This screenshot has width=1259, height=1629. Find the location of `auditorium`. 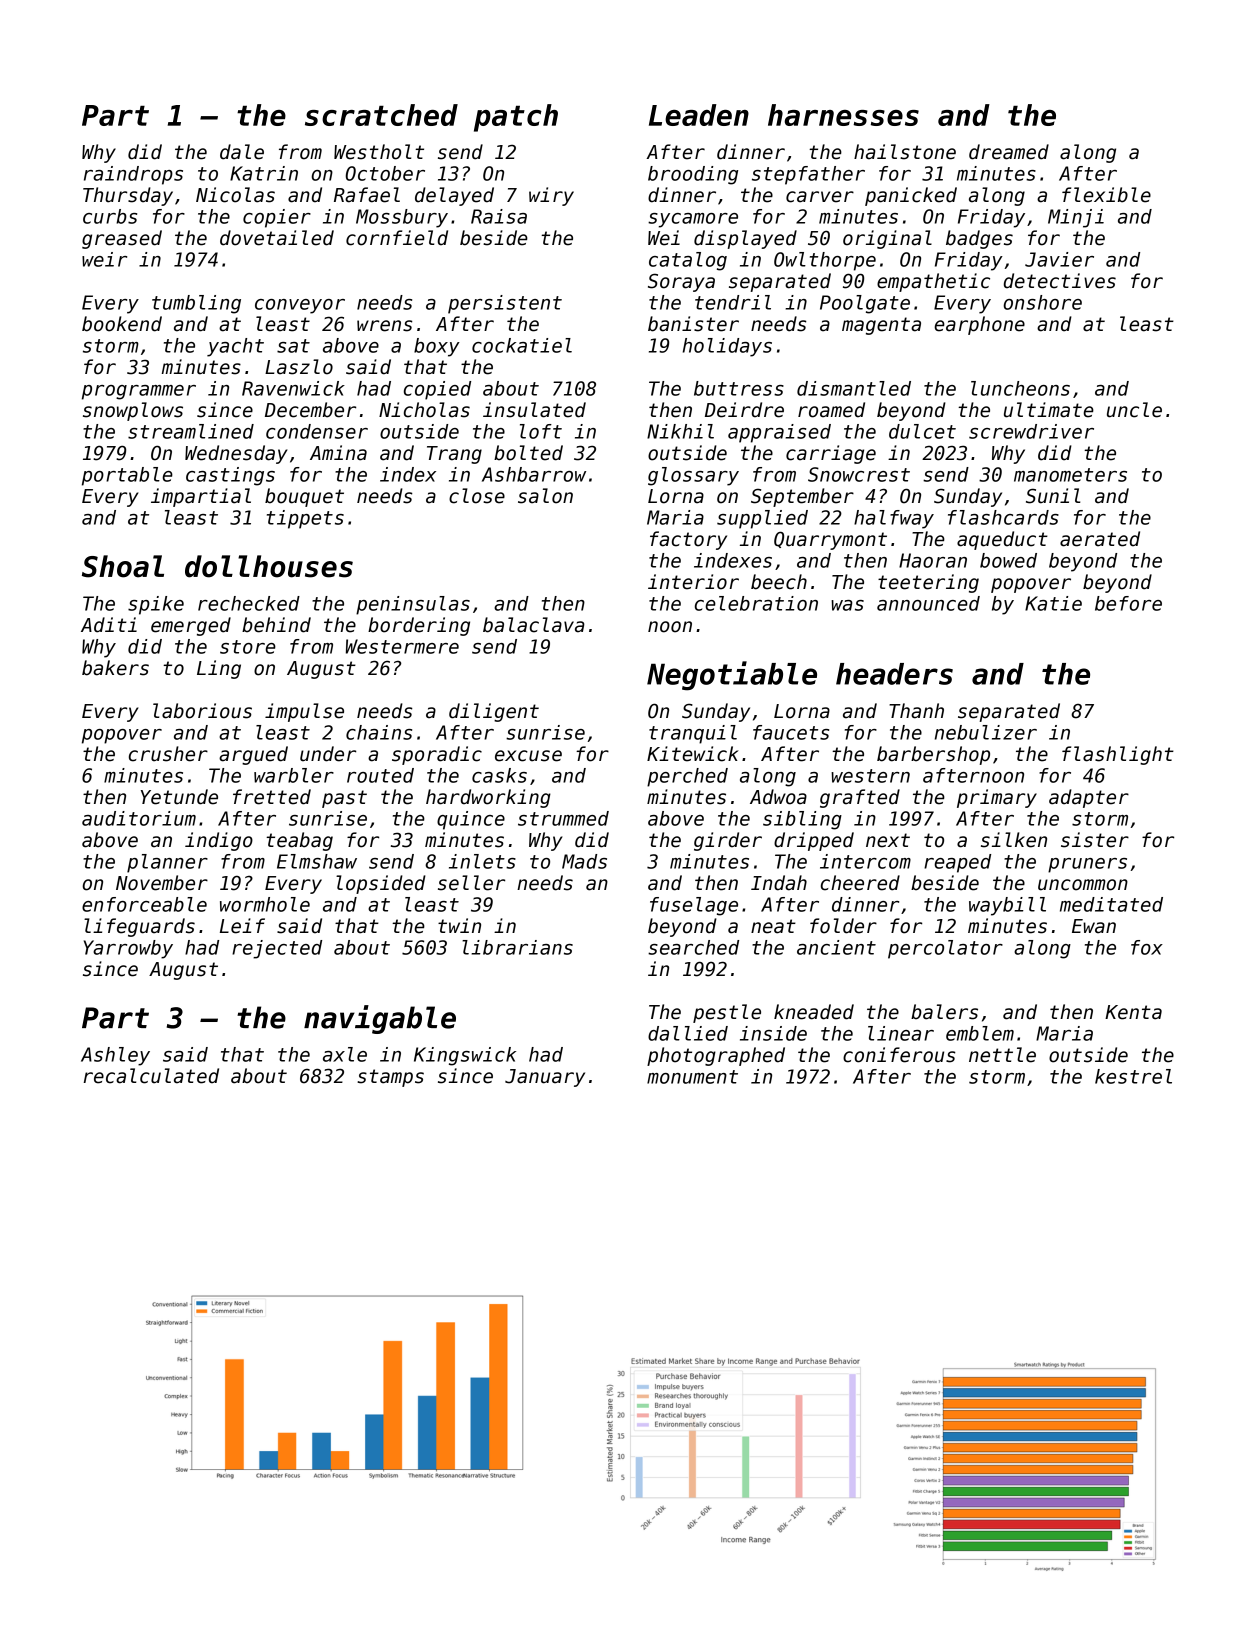

auditorium is located at coordinates (139, 818).
